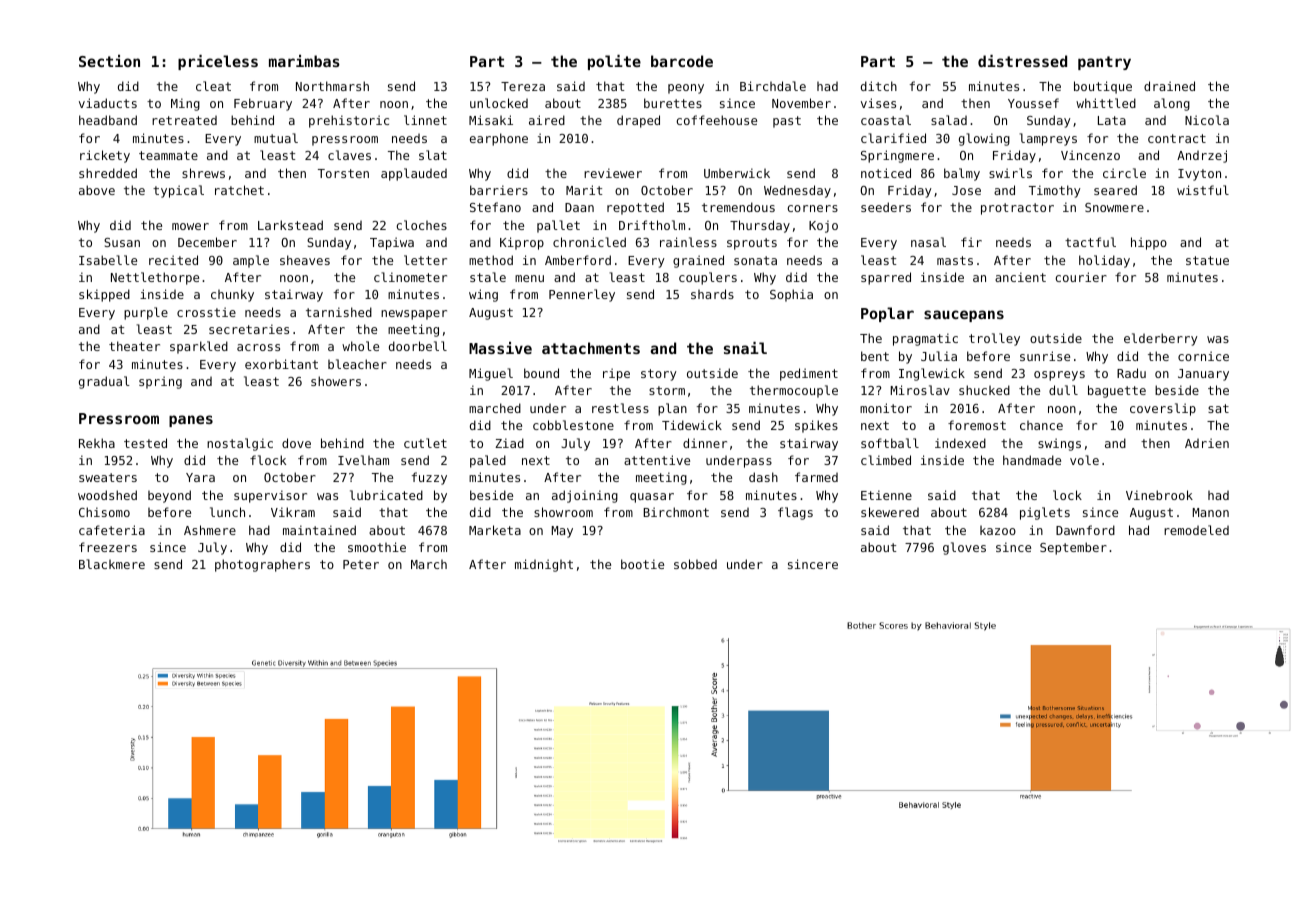 The height and width of the page is (924, 1308). What do you see at coordinates (1010, 173) in the page?
I see `swirls` at bounding box center [1010, 173].
